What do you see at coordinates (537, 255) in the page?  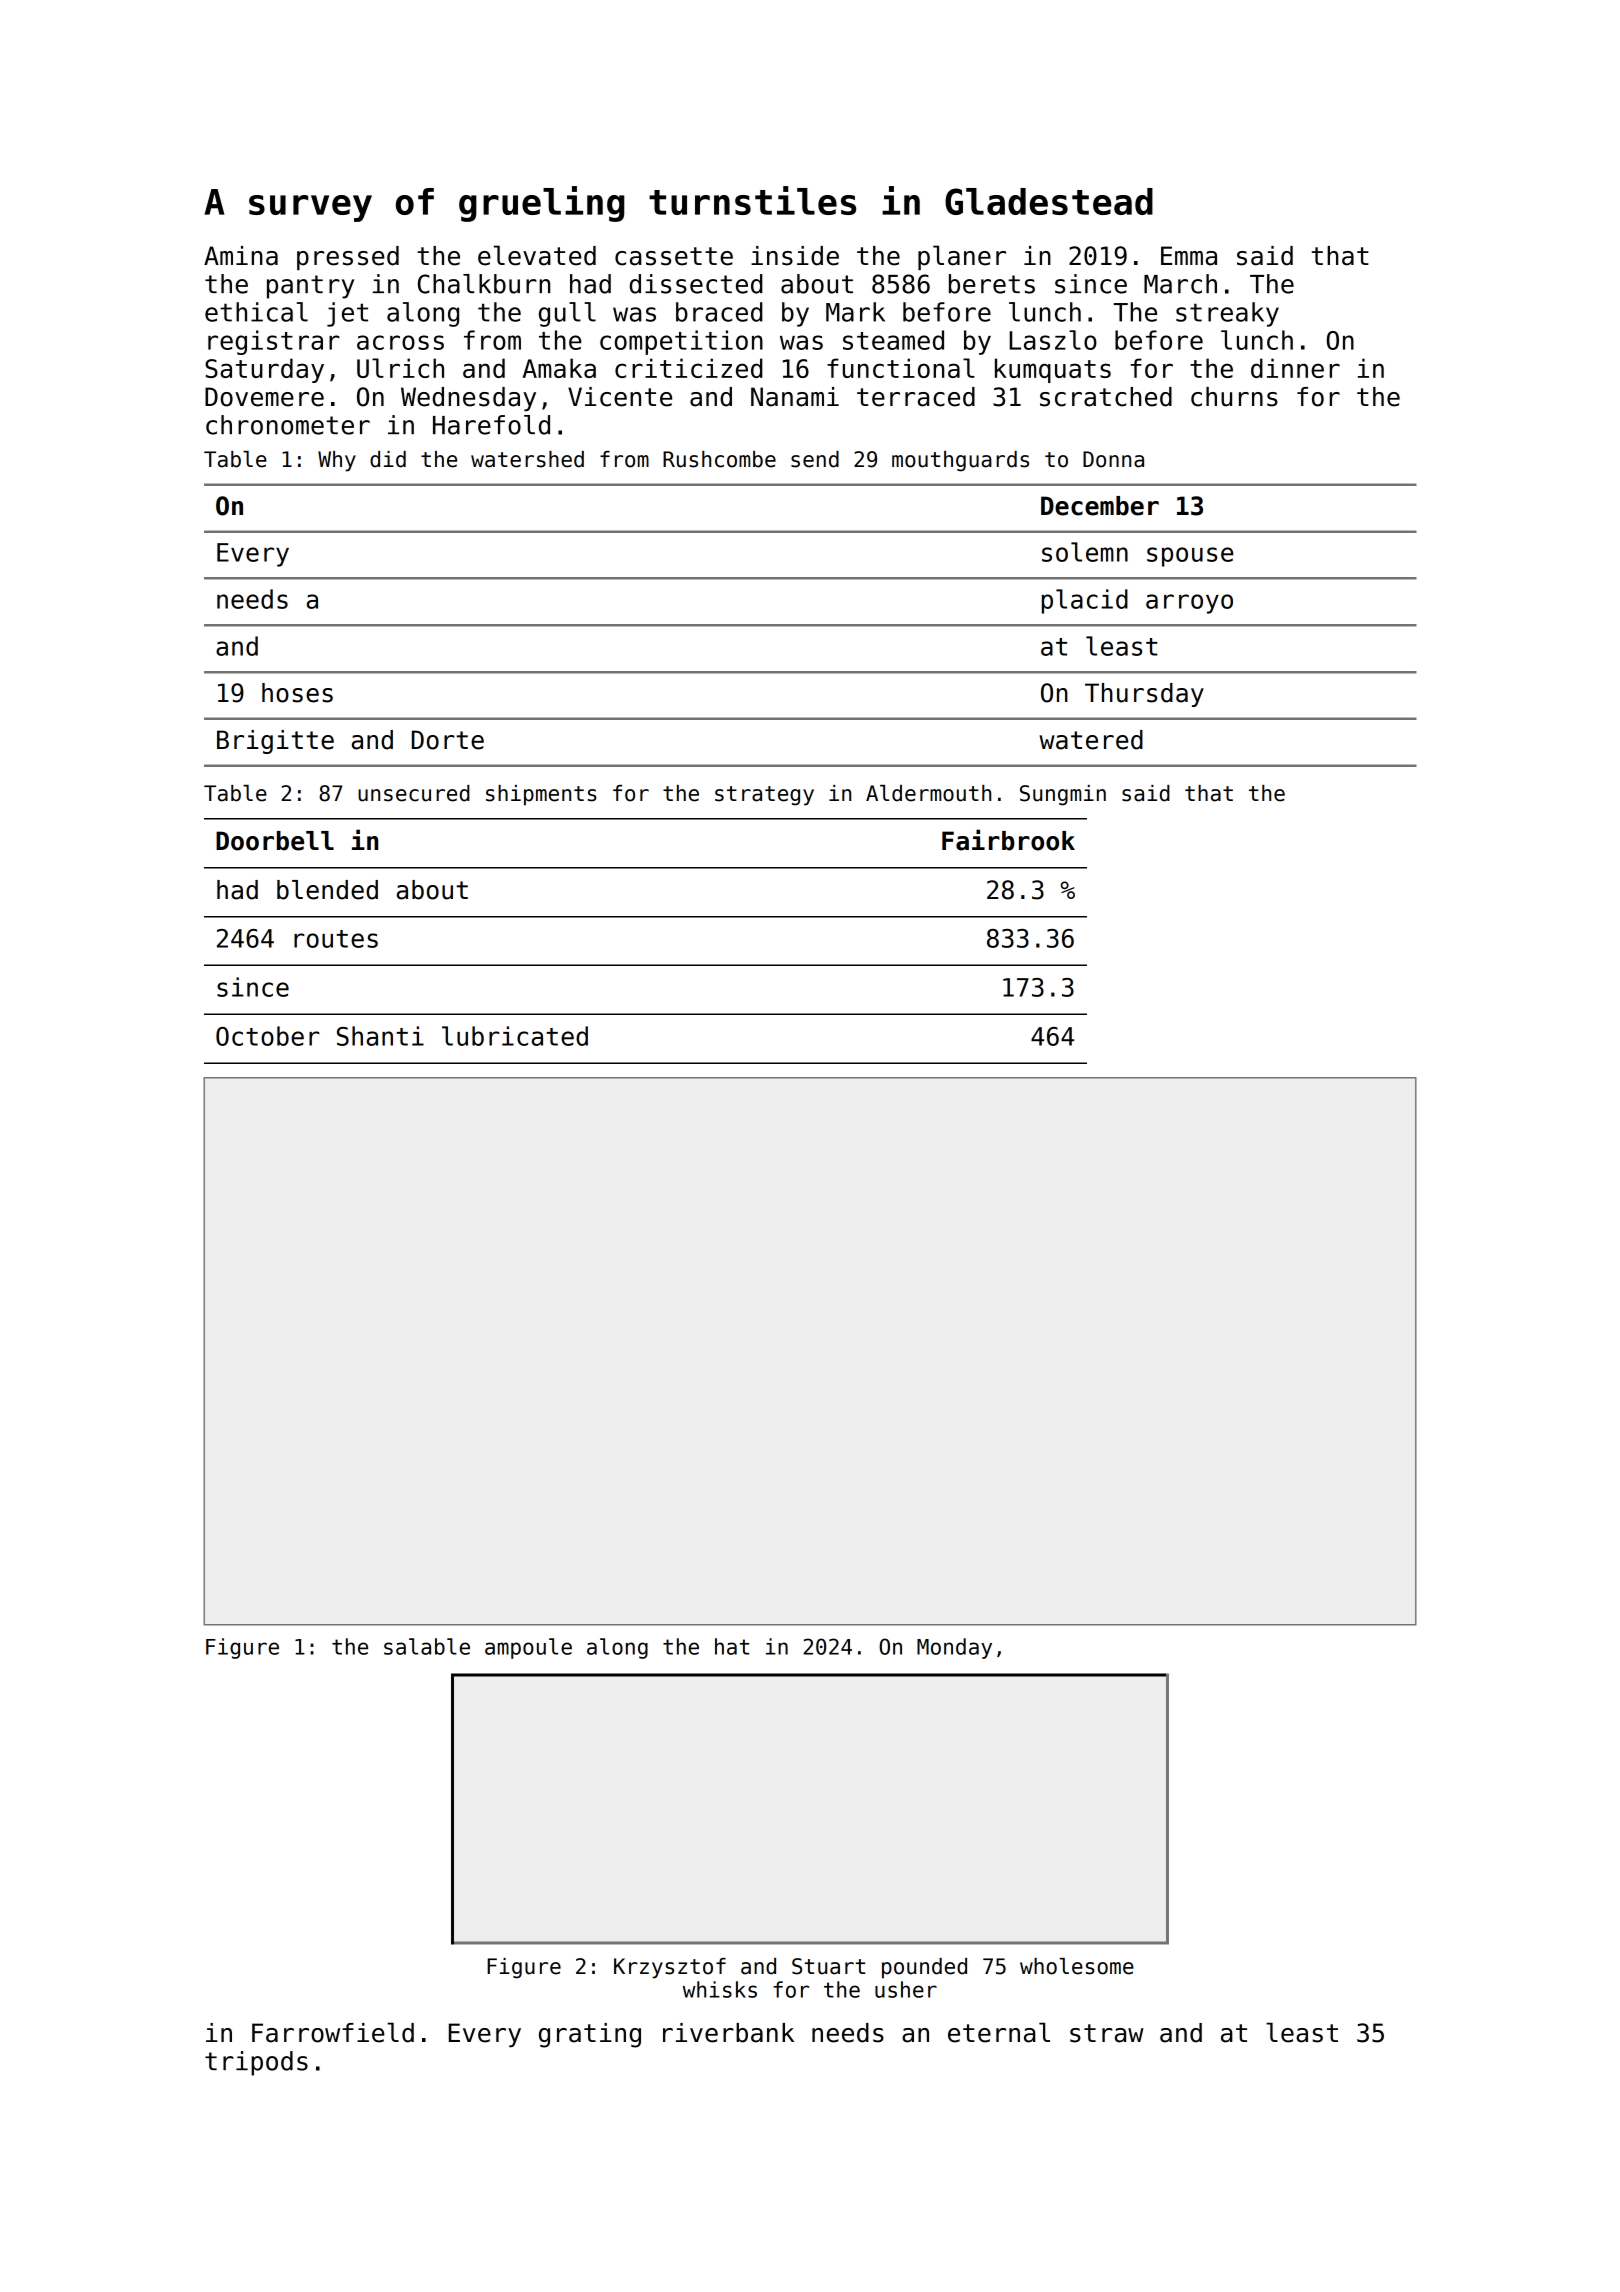 I see `elevated` at bounding box center [537, 255].
